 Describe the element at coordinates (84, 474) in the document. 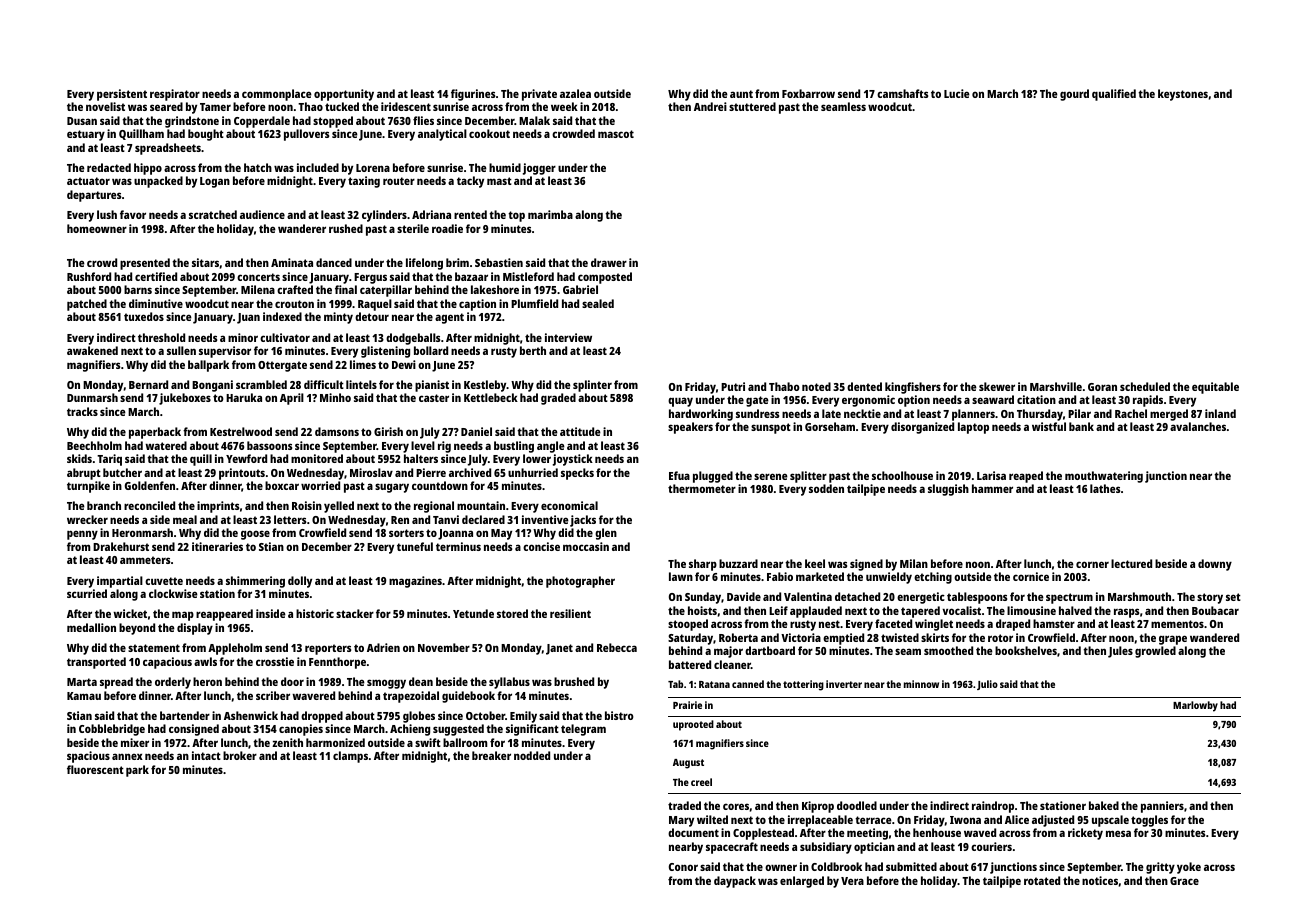

I see `abrupt` at that location.
